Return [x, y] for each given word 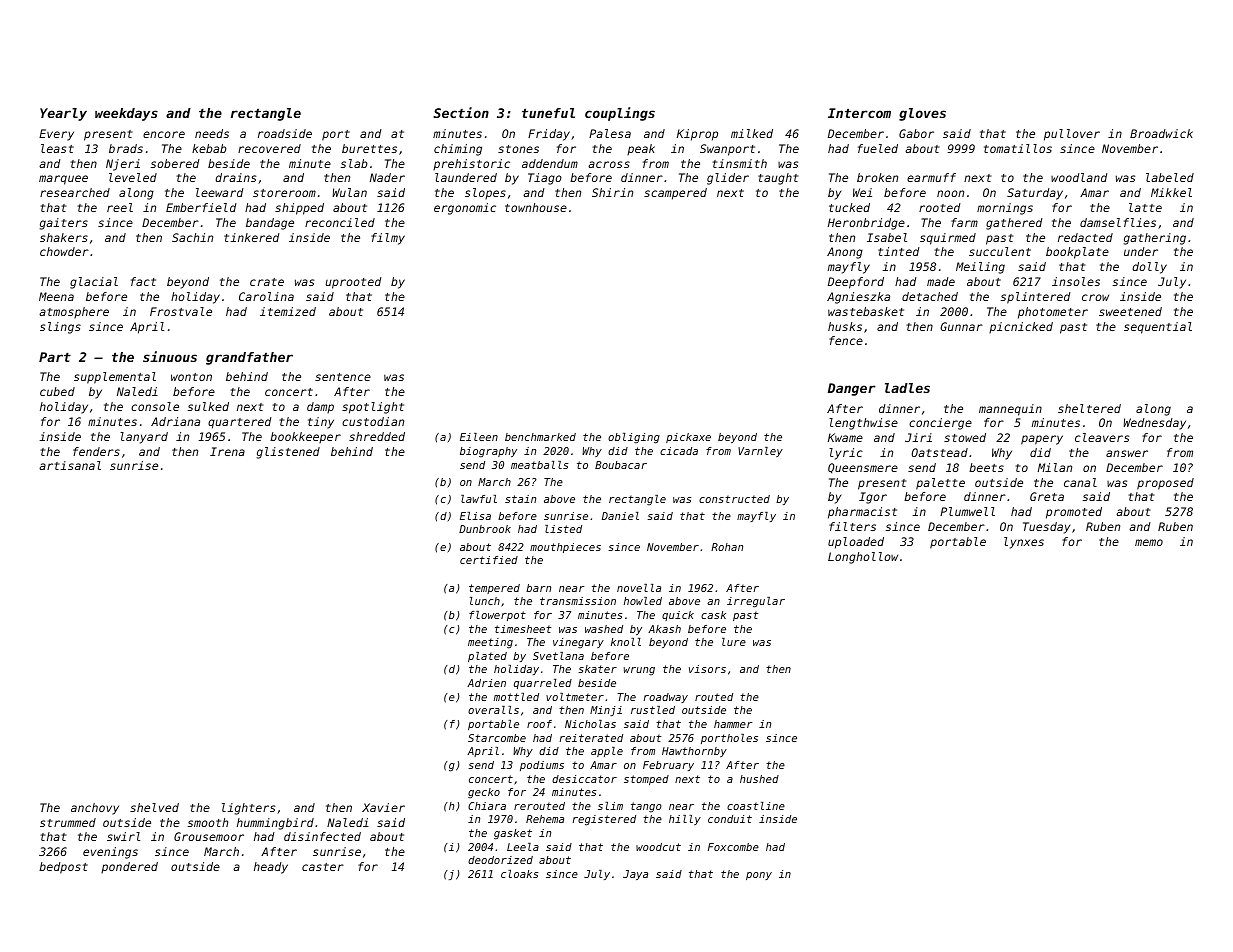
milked [752, 133]
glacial [94, 283]
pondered [129, 868]
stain [520, 499]
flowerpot [497, 616]
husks [845, 326]
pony [759, 876]
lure [734, 642]
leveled [133, 177]
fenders [96, 451]
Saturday [1035, 194]
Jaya [635, 875]
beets [986, 467]
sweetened [1130, 311]
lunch [485, 601]
